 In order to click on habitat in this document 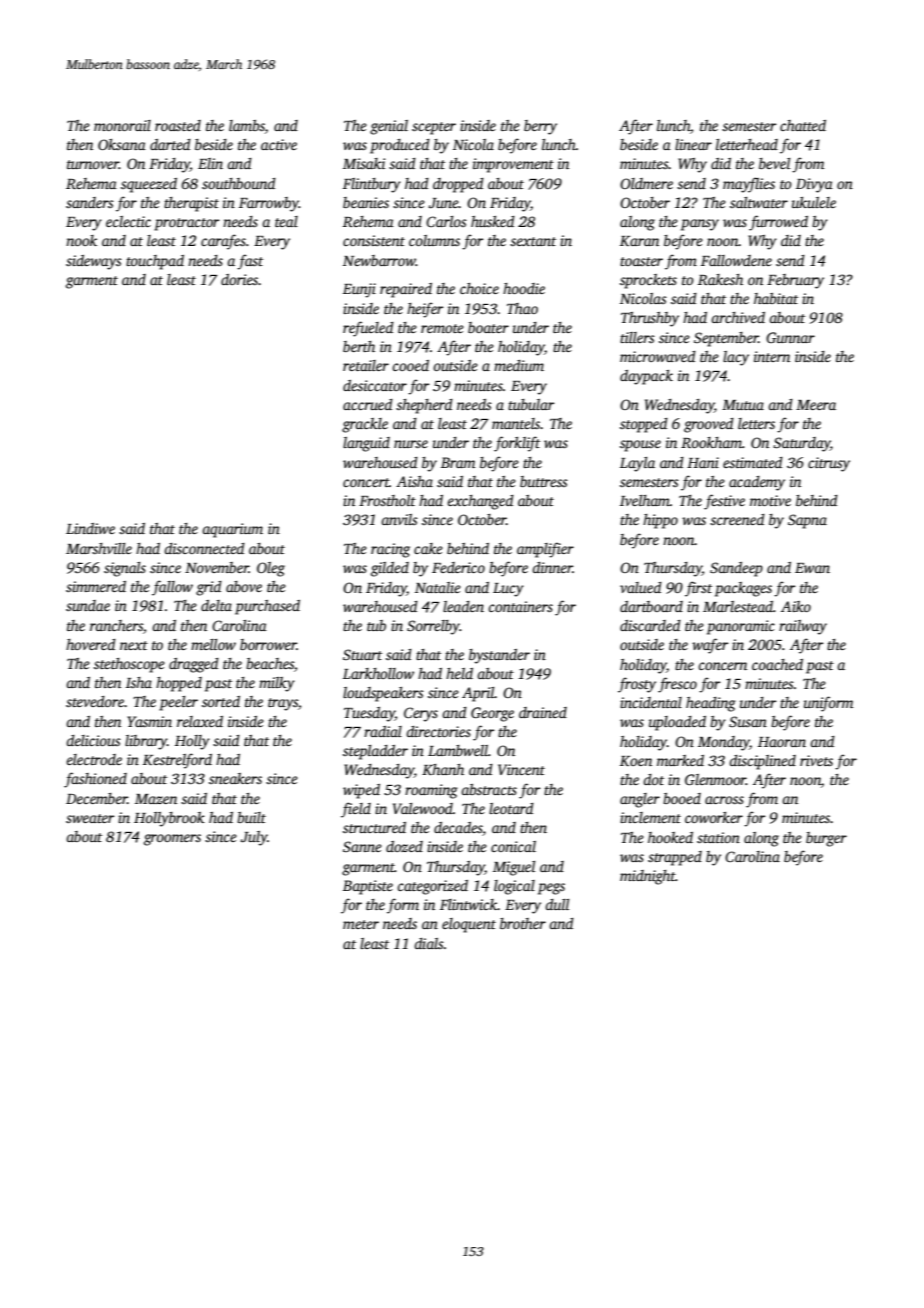, I will do `click(776, 298)`.
